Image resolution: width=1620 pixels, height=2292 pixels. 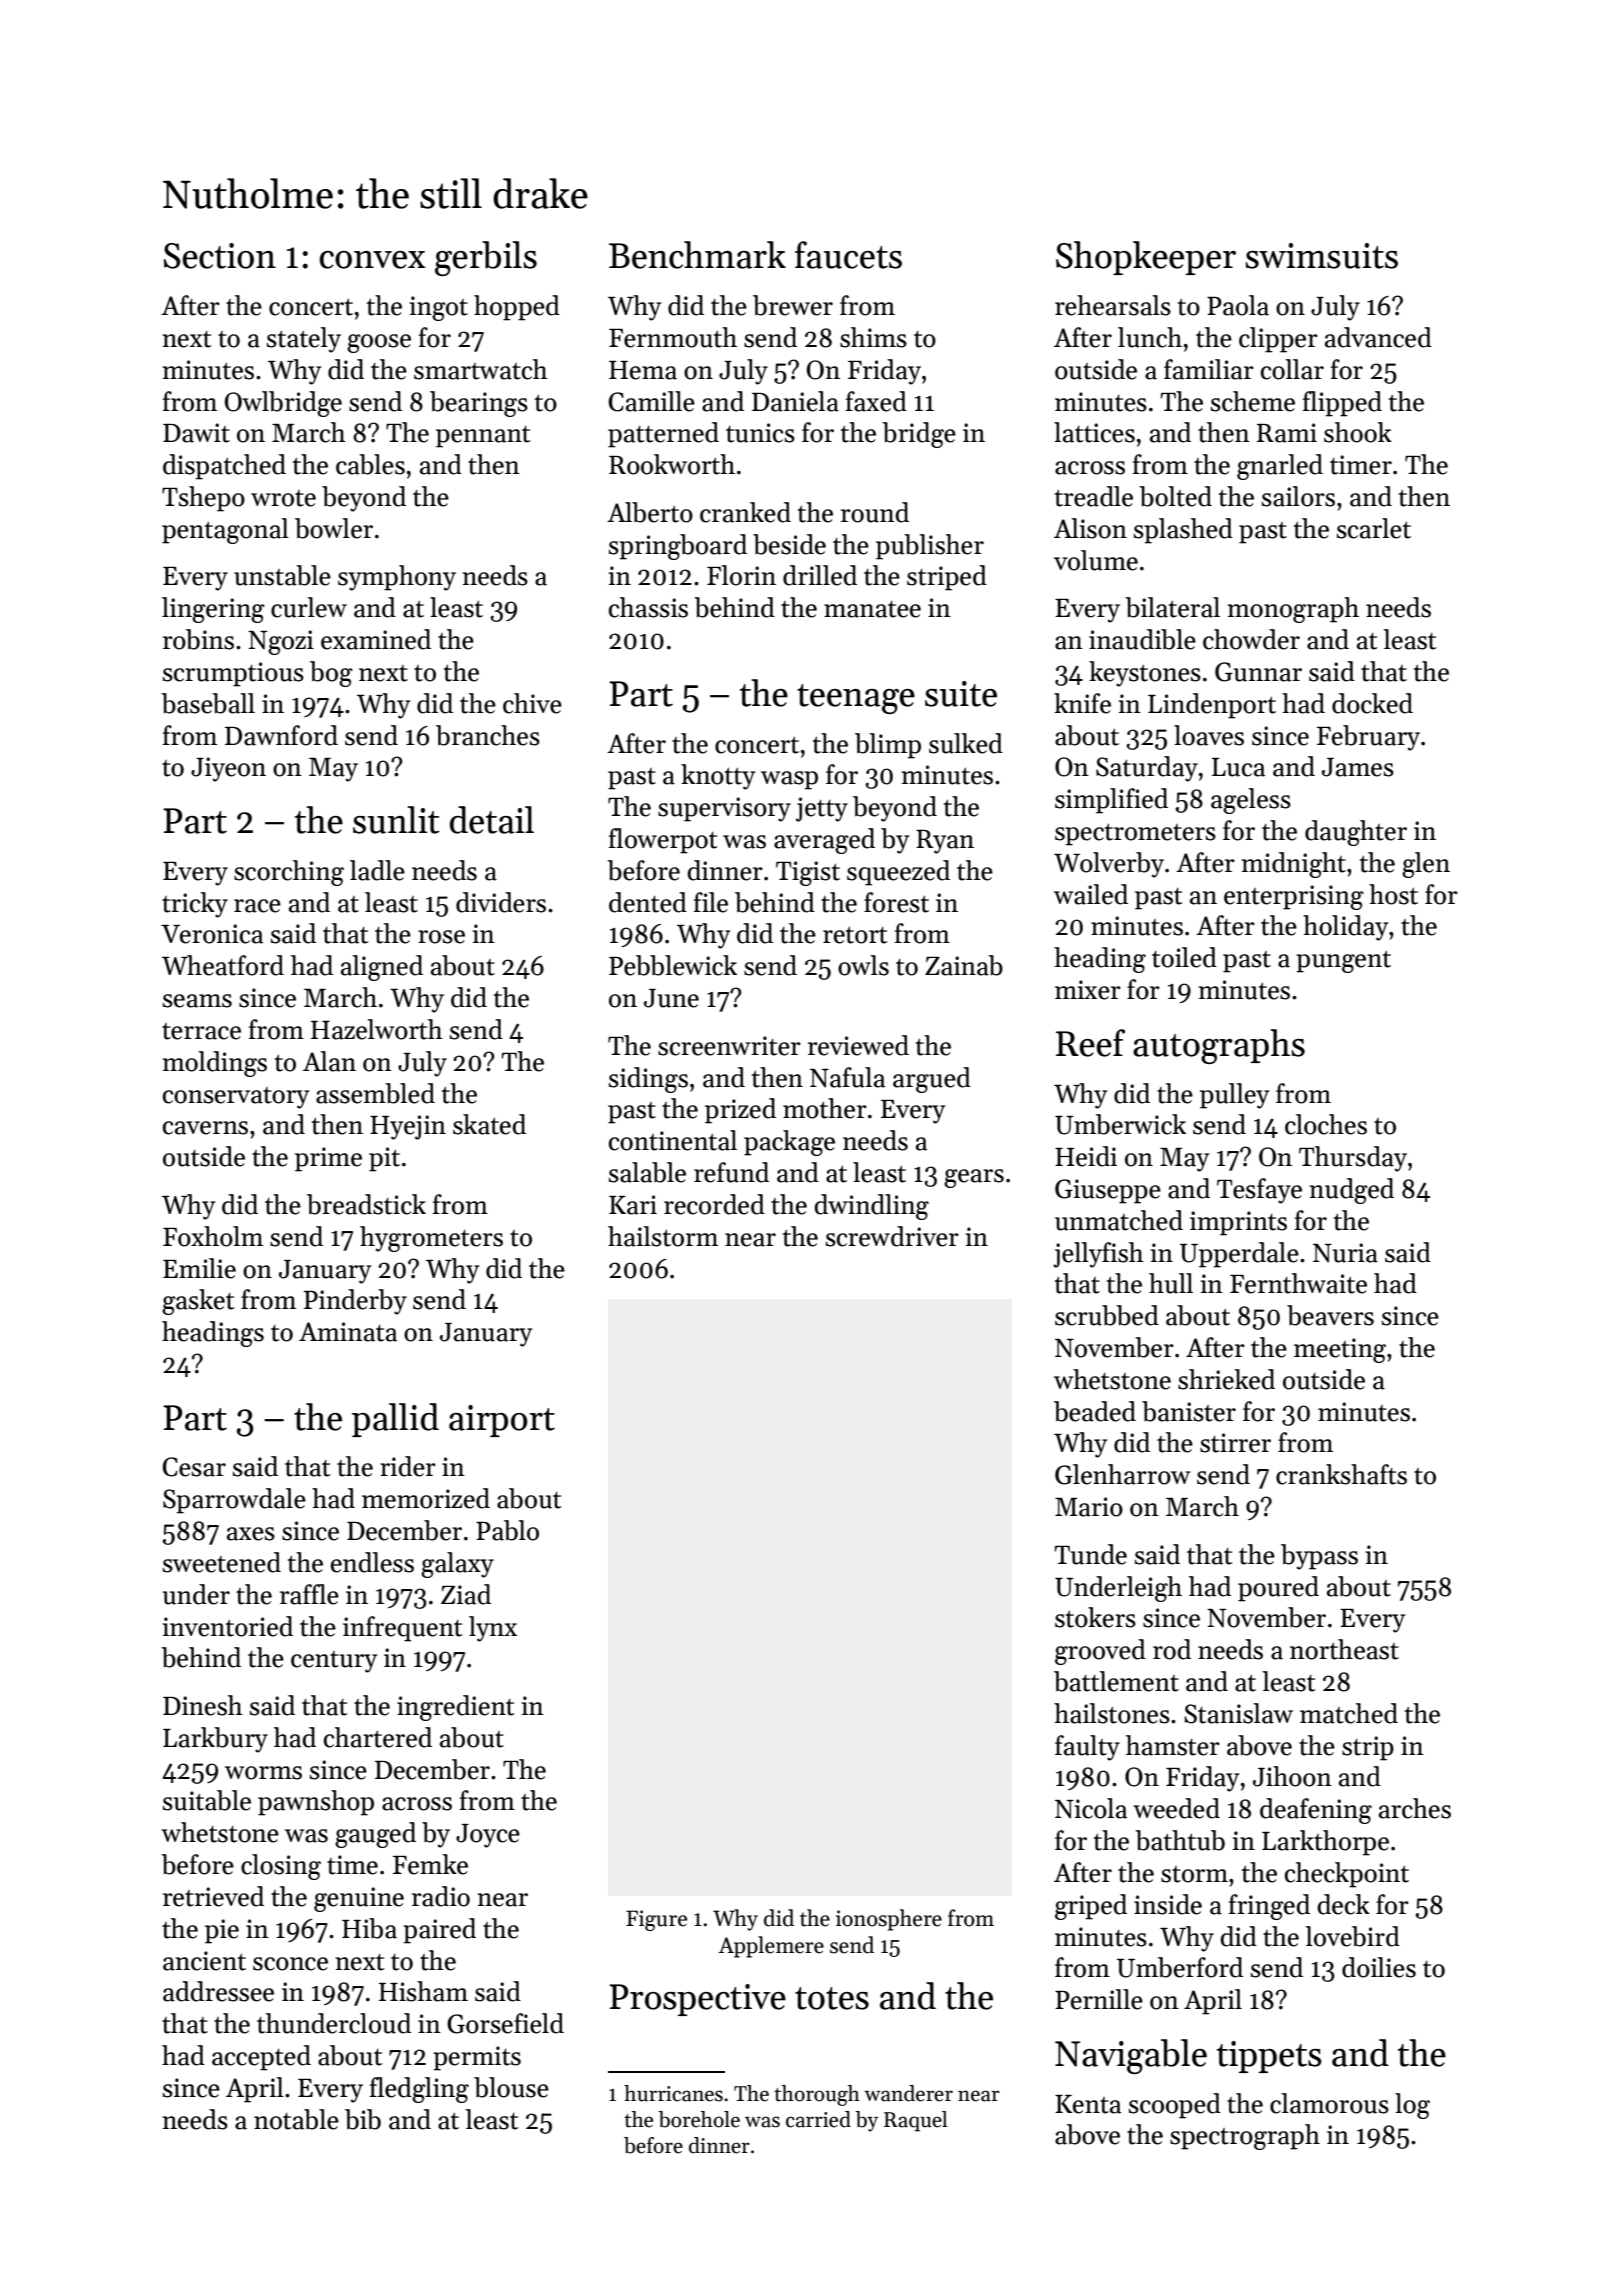 I want to click on Prospective, so click(x=697, y=2000).
